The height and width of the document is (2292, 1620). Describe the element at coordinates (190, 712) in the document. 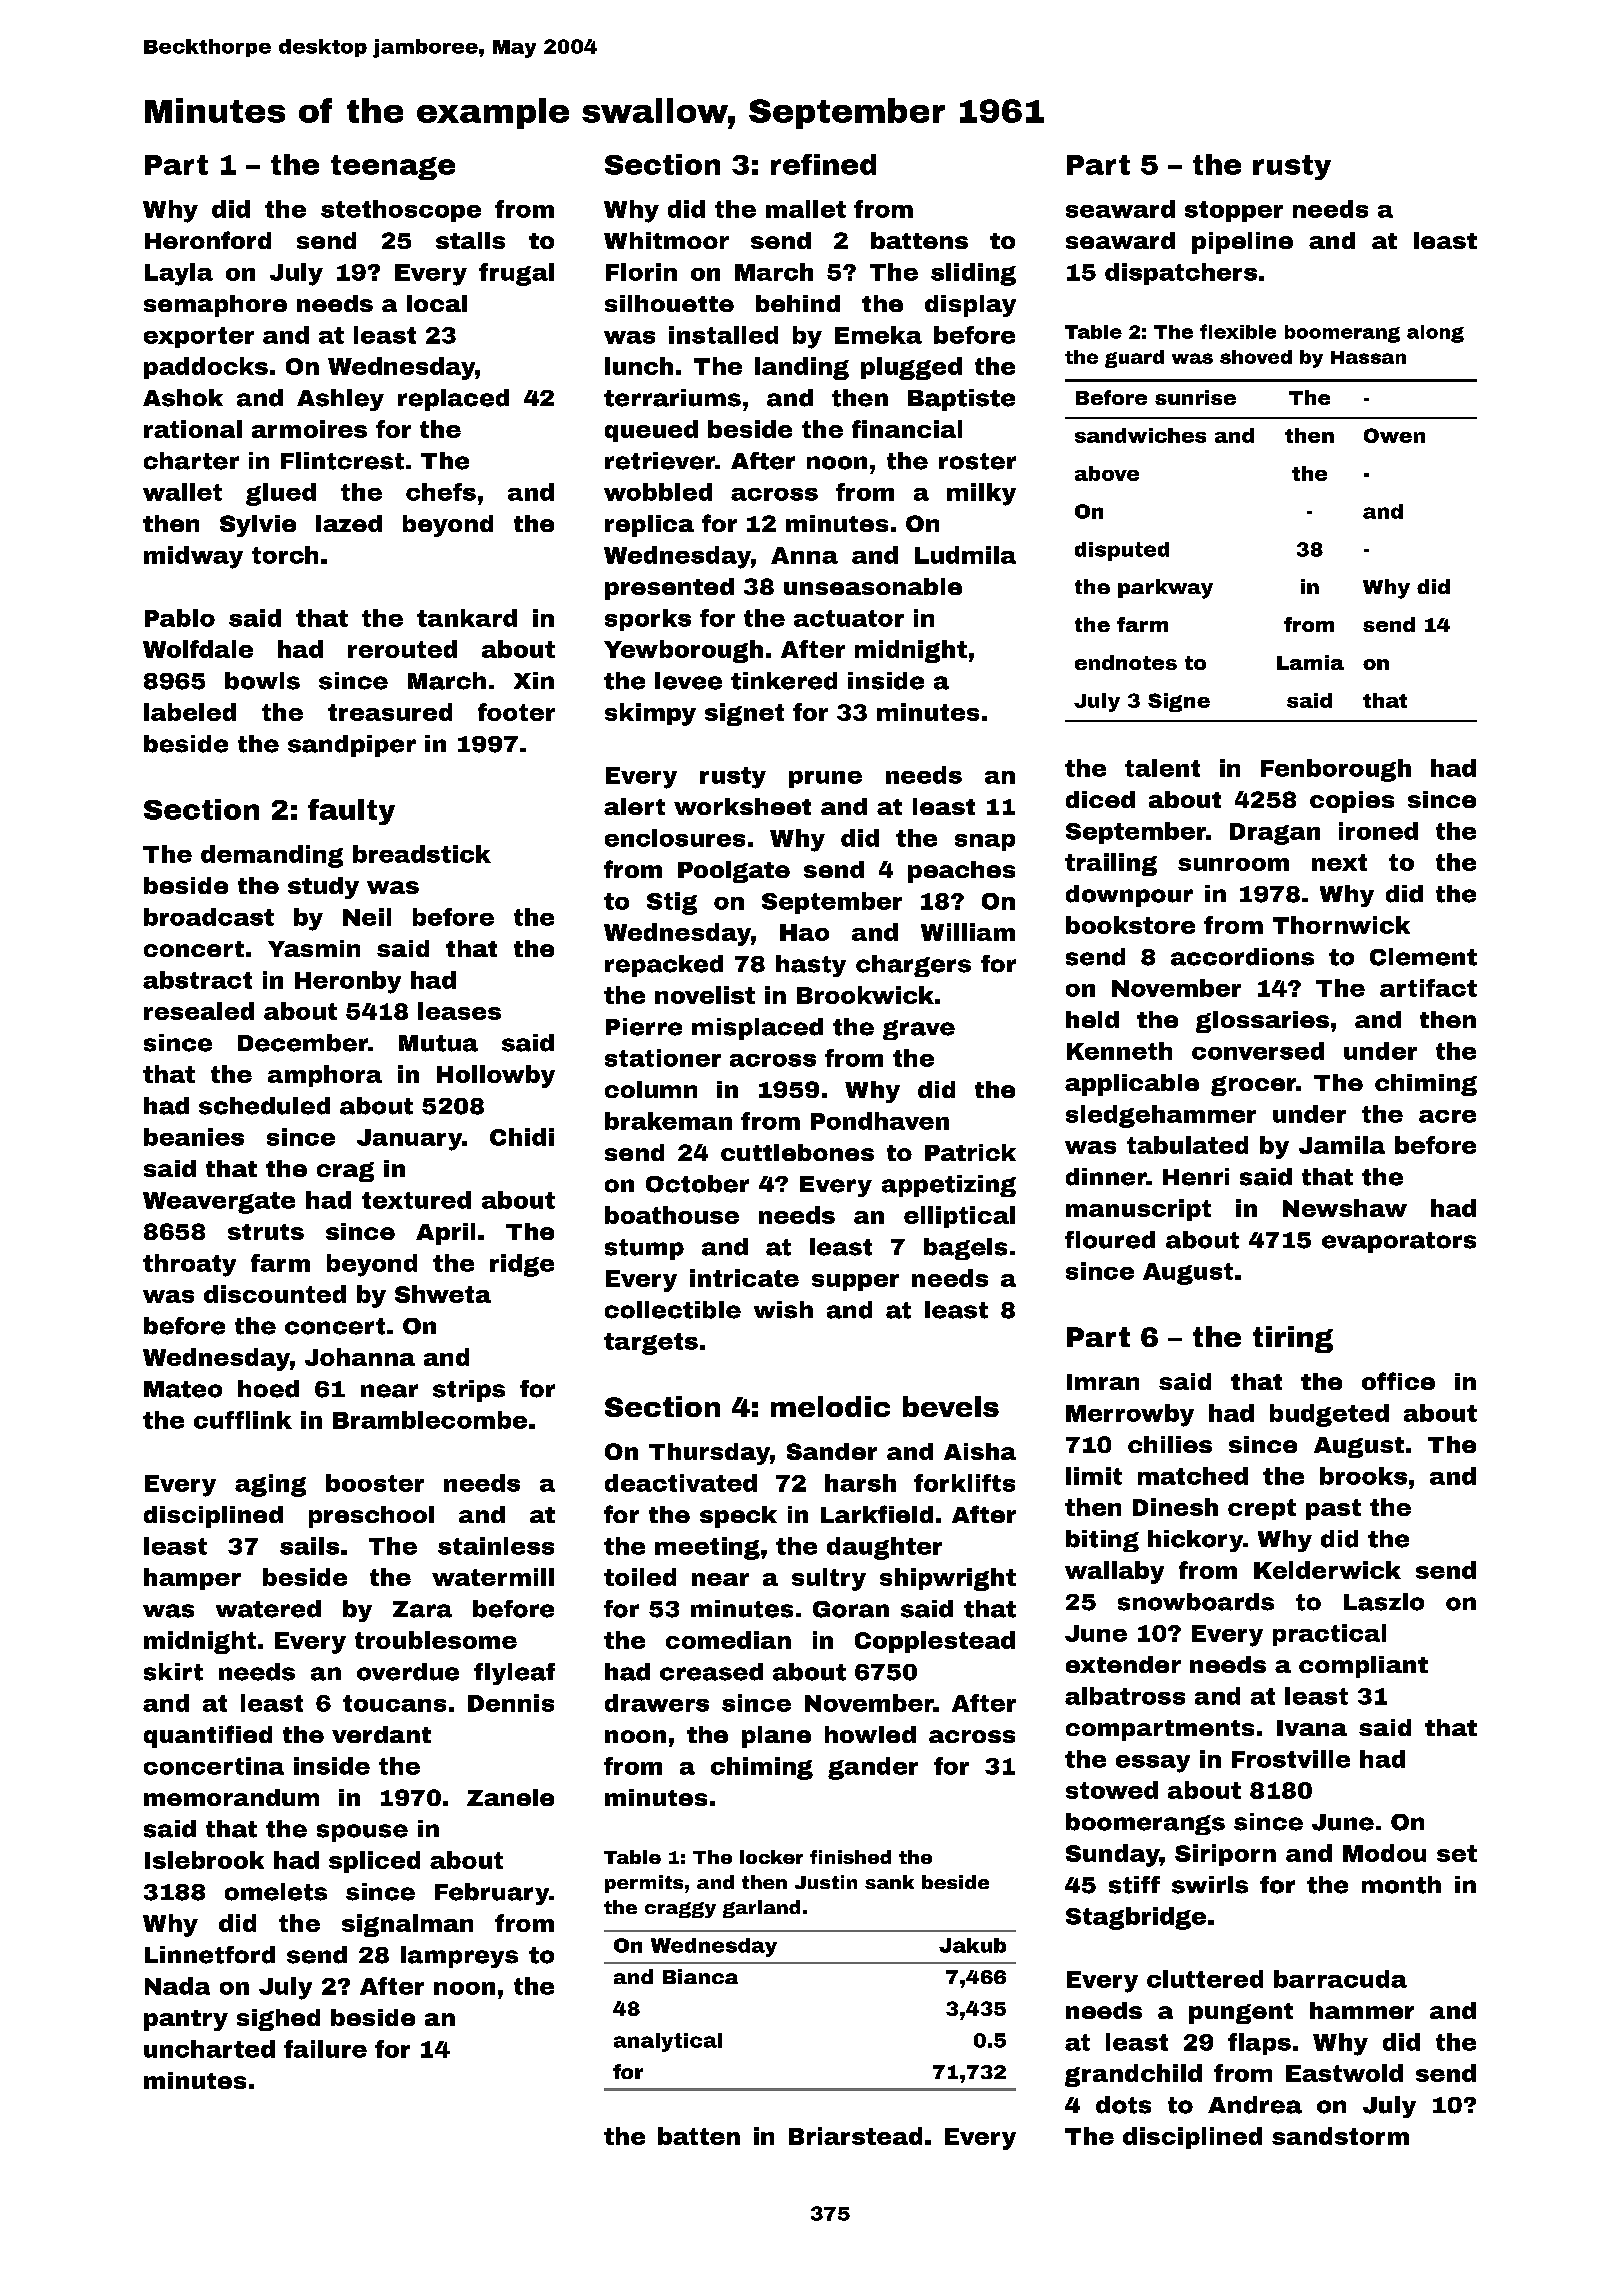

I see `labeled` at that location.
